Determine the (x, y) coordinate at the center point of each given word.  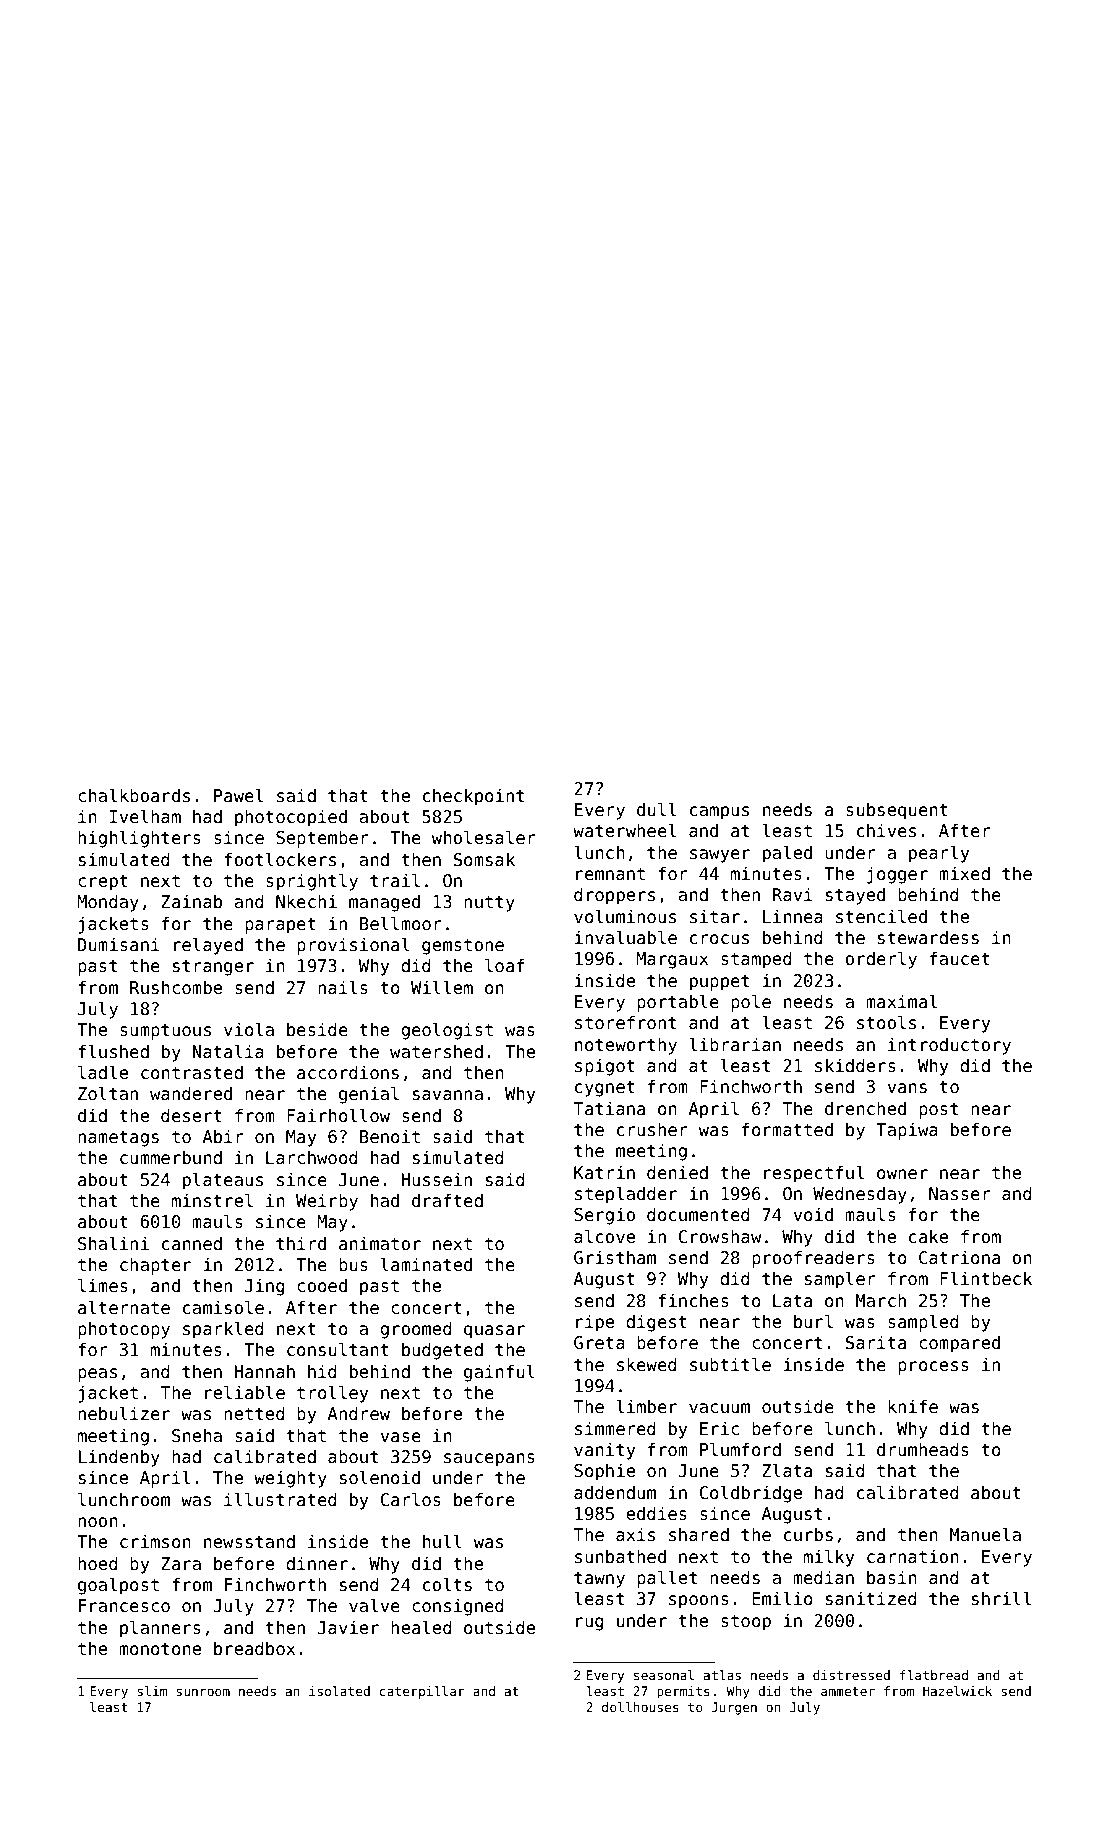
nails (343, 987)
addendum (615, 1492)
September (322, 839)
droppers (614, 896)
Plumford (740, 1449)
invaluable (625, 937)
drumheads (923, 1449)
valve (374, 1605)
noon (98, 1522)
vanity (604, 1451)
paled (787, 854)
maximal (901, 1001)
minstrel (212, 1200)
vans (907, 1088)
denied (677, 1172)
